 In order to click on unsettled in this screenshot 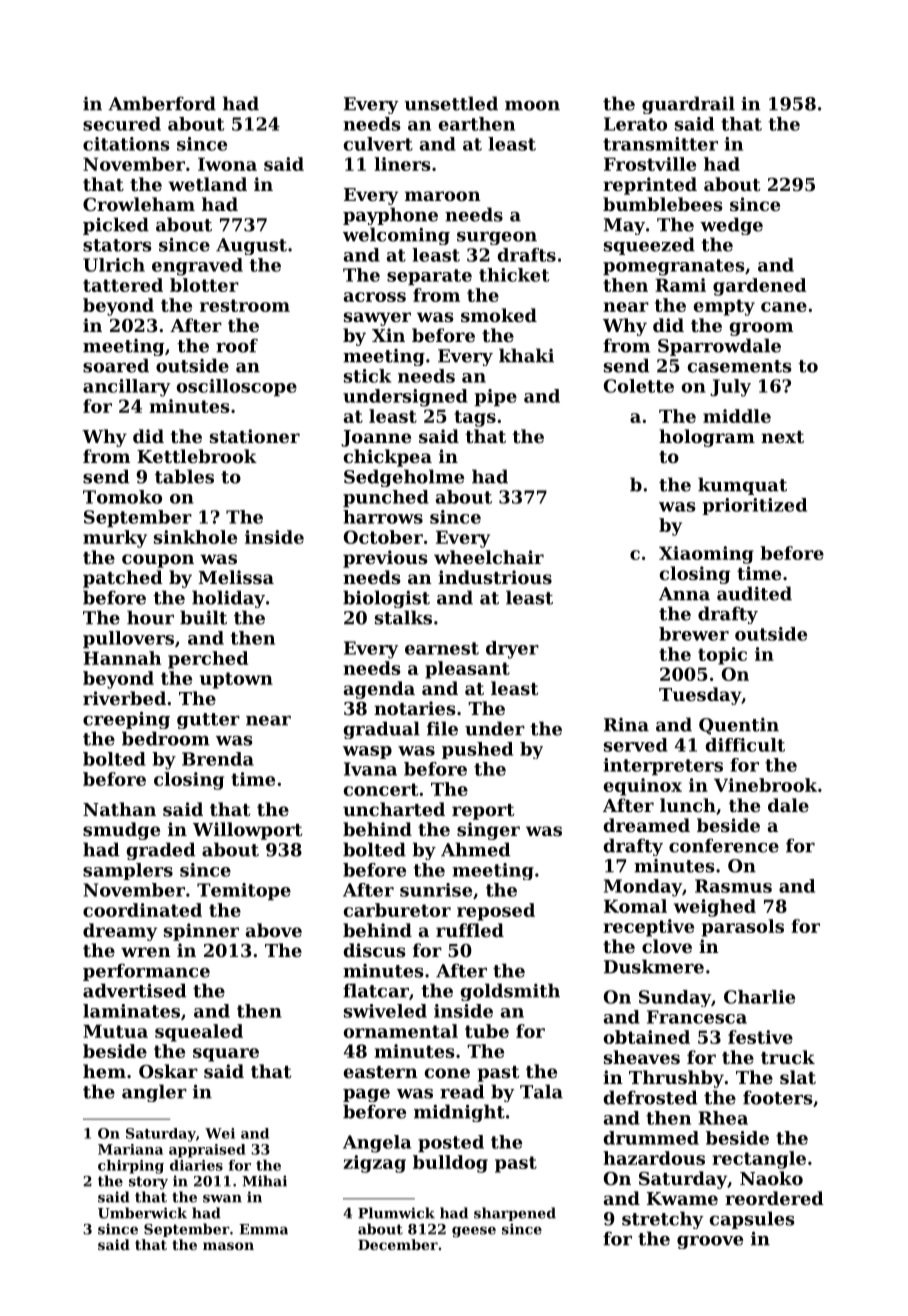, I will do `click(451, 103)`.
